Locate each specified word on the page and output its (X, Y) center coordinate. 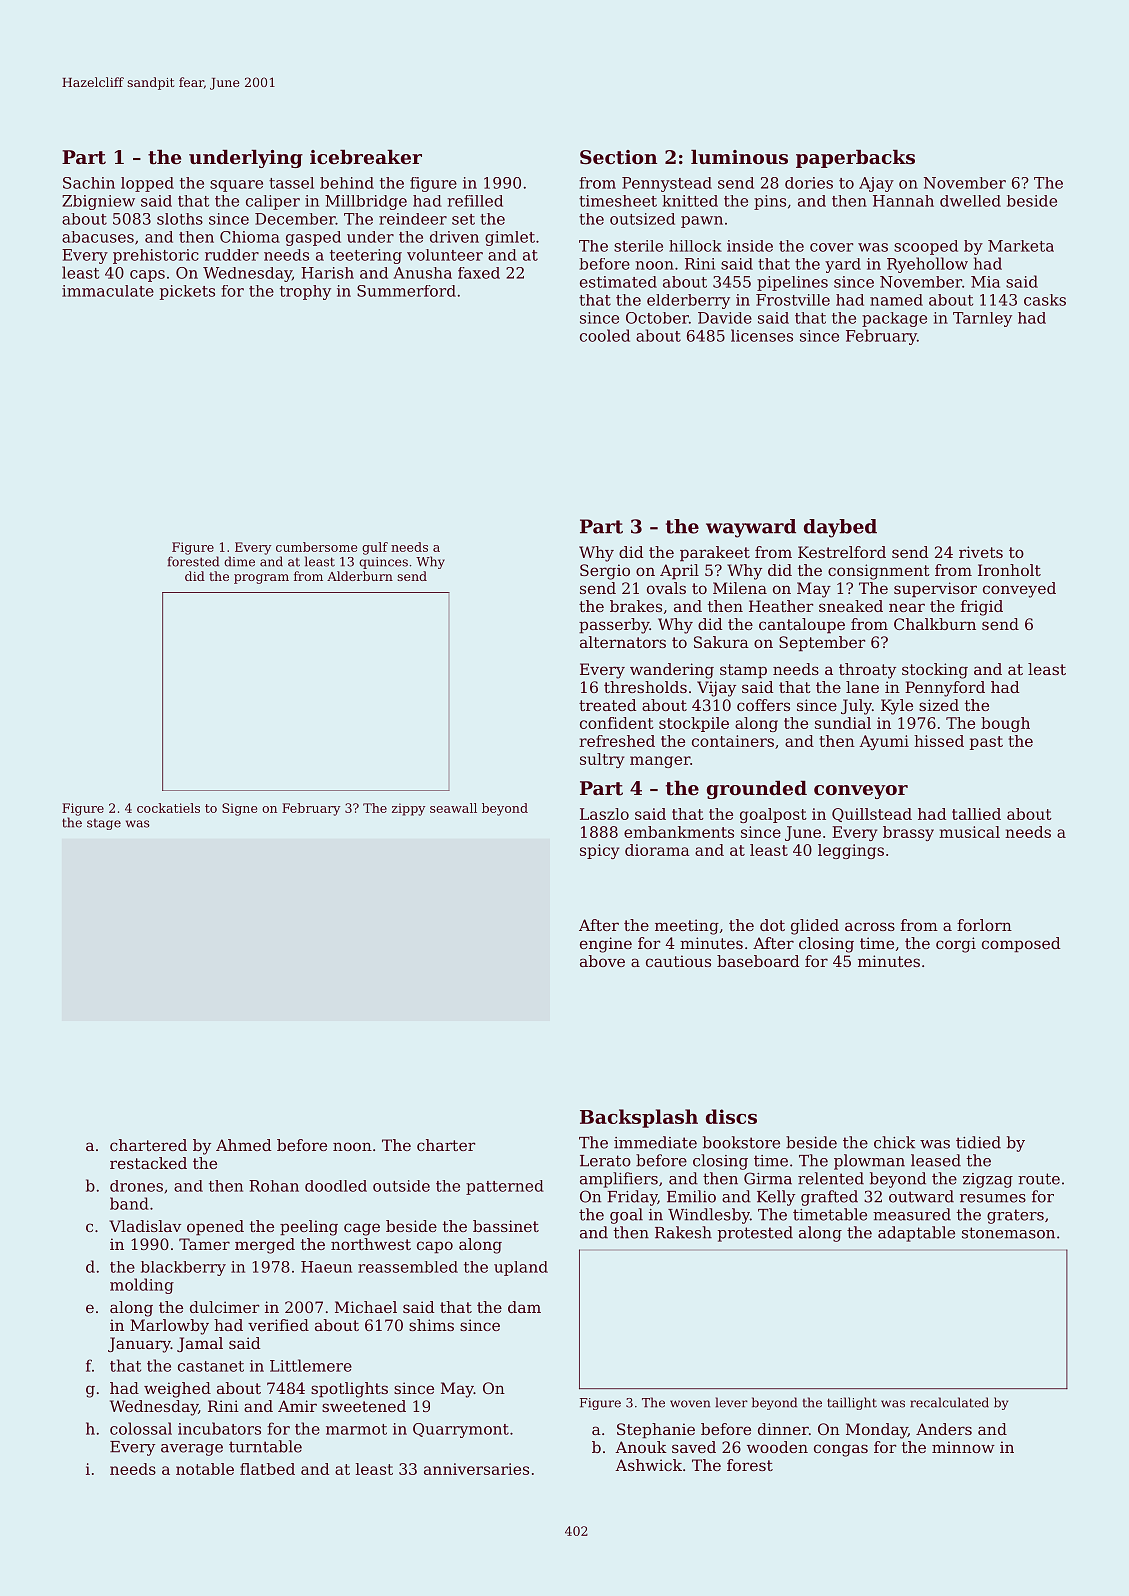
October (657, 318)
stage (104, 824)
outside (401, 1186)
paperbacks (855, 158)
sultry (602, 760)
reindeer (413, 219)
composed (1021, 945)
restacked (148, 1163)
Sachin (89, 183)
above (602, 961)
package (894, 319)
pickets (187, 292)
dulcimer (224, 1307)
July (856, 707)
